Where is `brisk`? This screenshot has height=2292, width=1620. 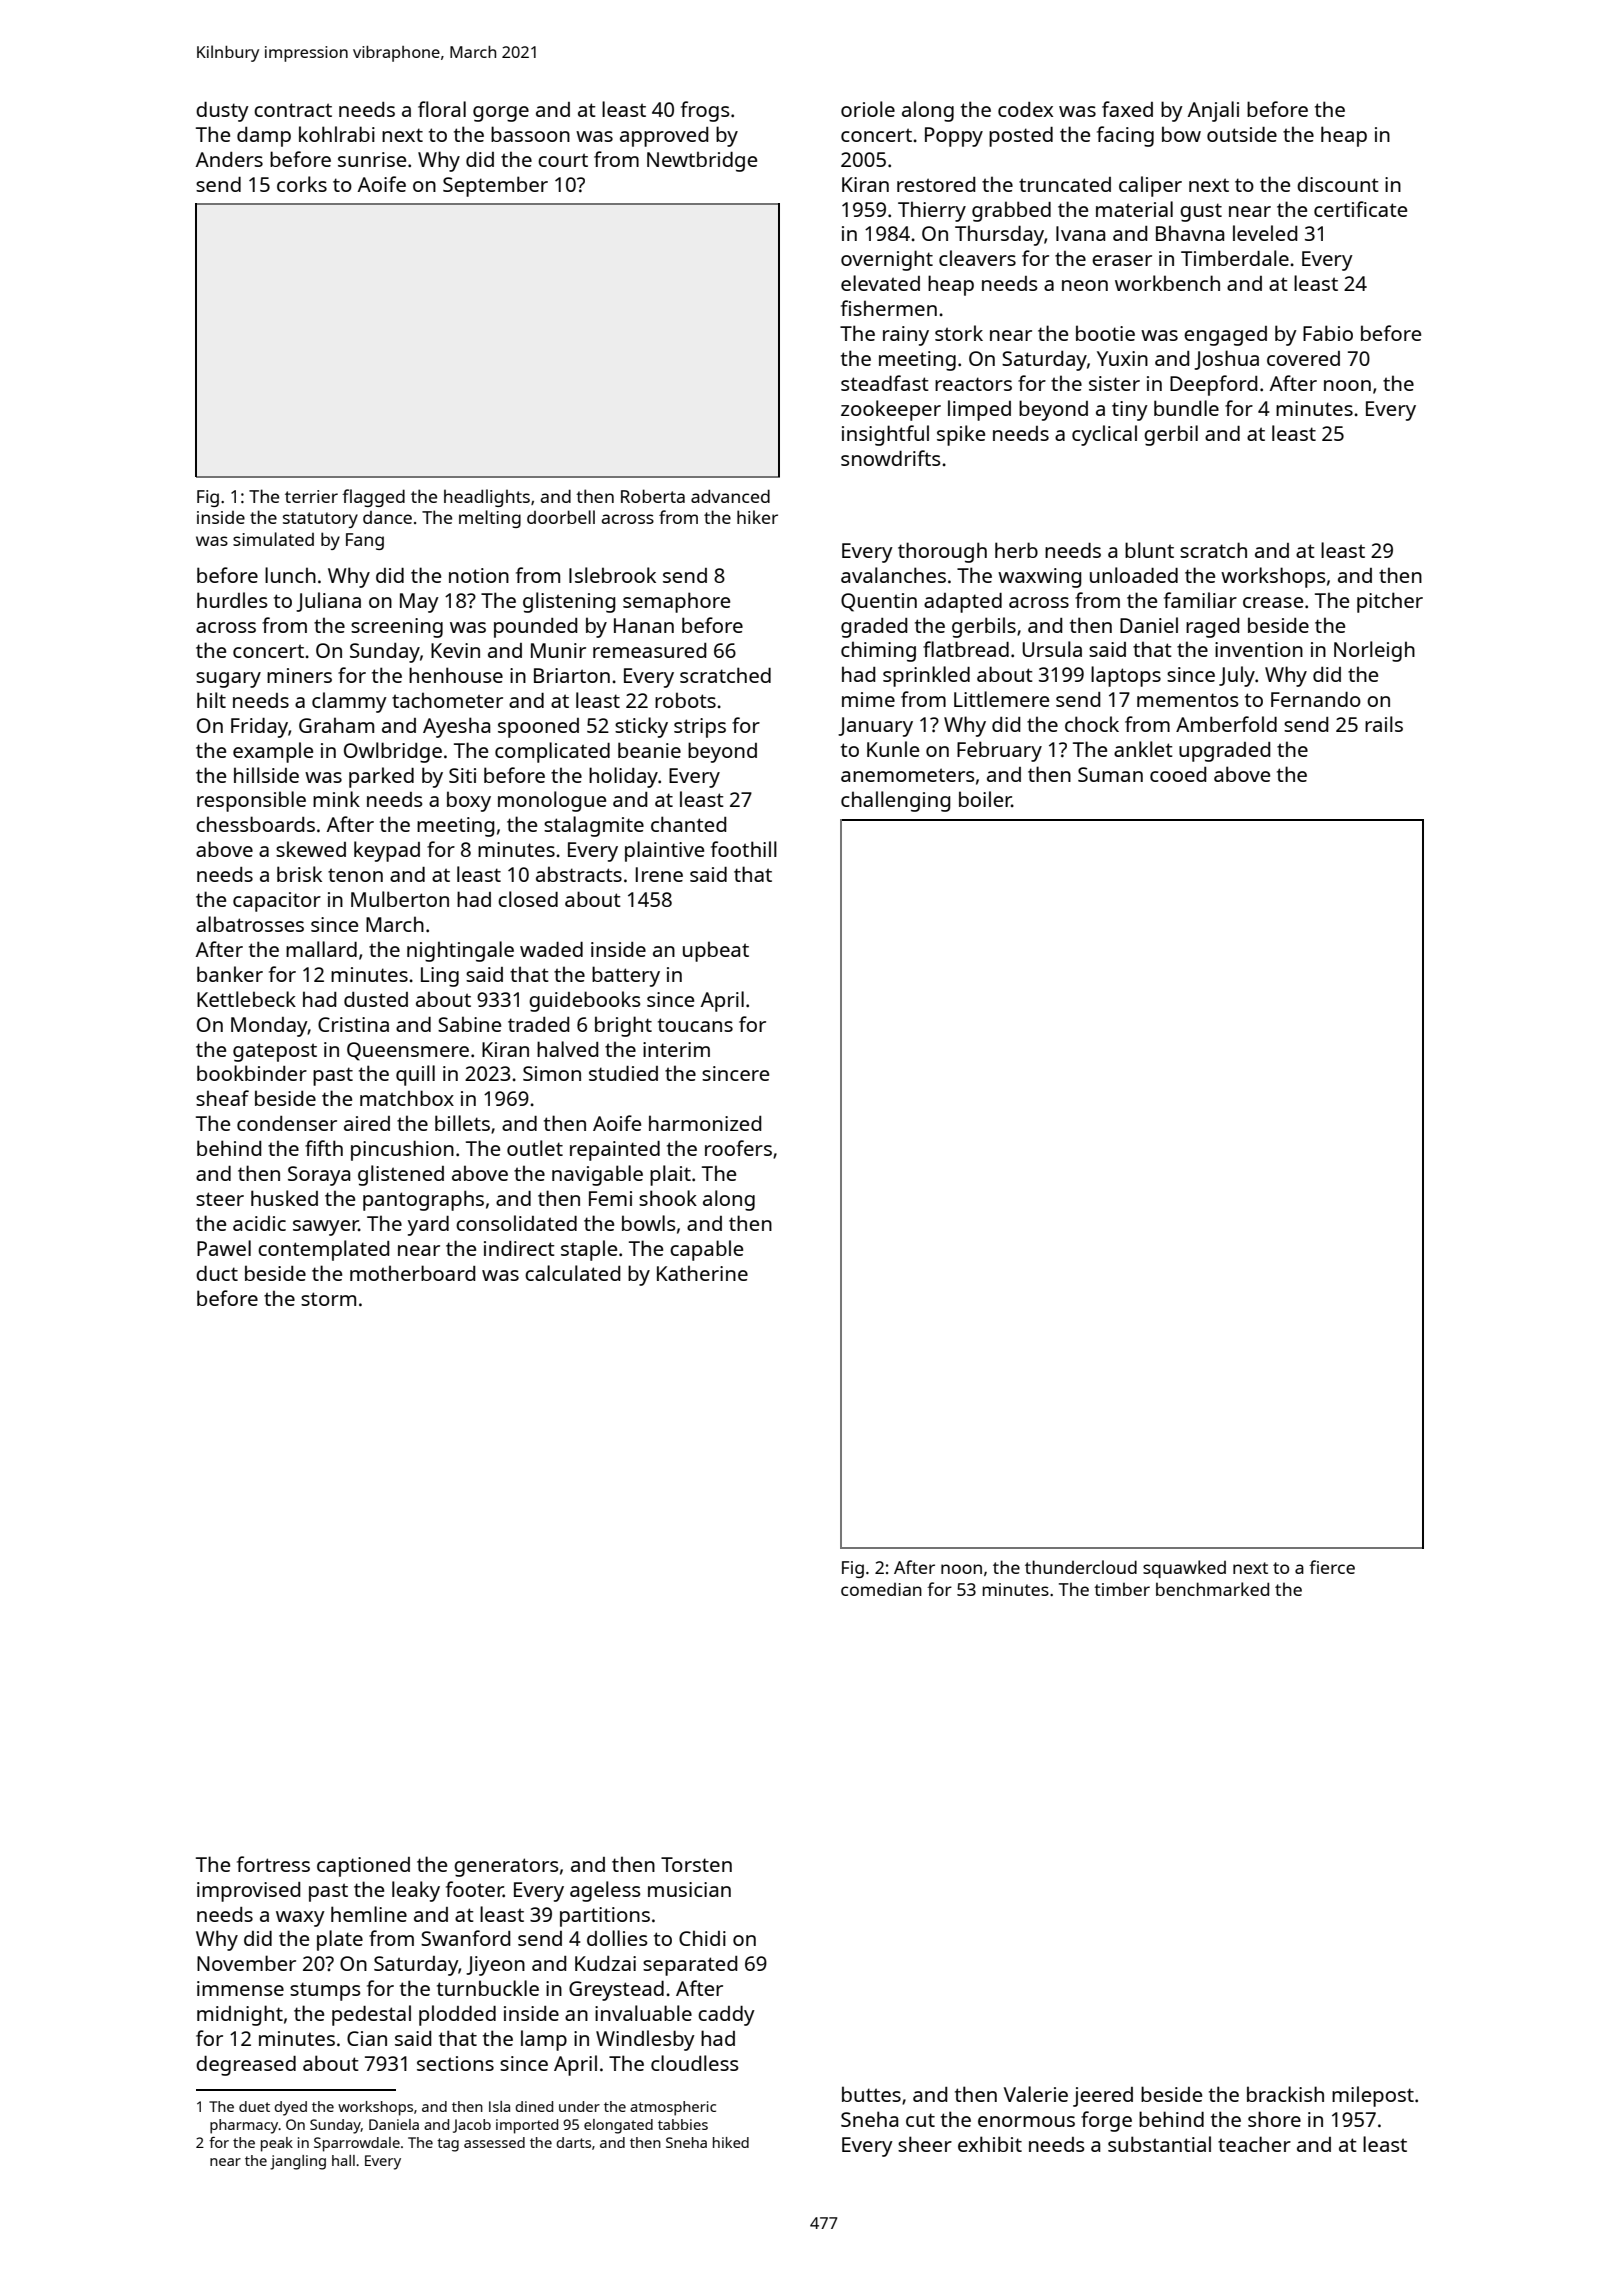
brisk is located at coordinates (299, 874).
